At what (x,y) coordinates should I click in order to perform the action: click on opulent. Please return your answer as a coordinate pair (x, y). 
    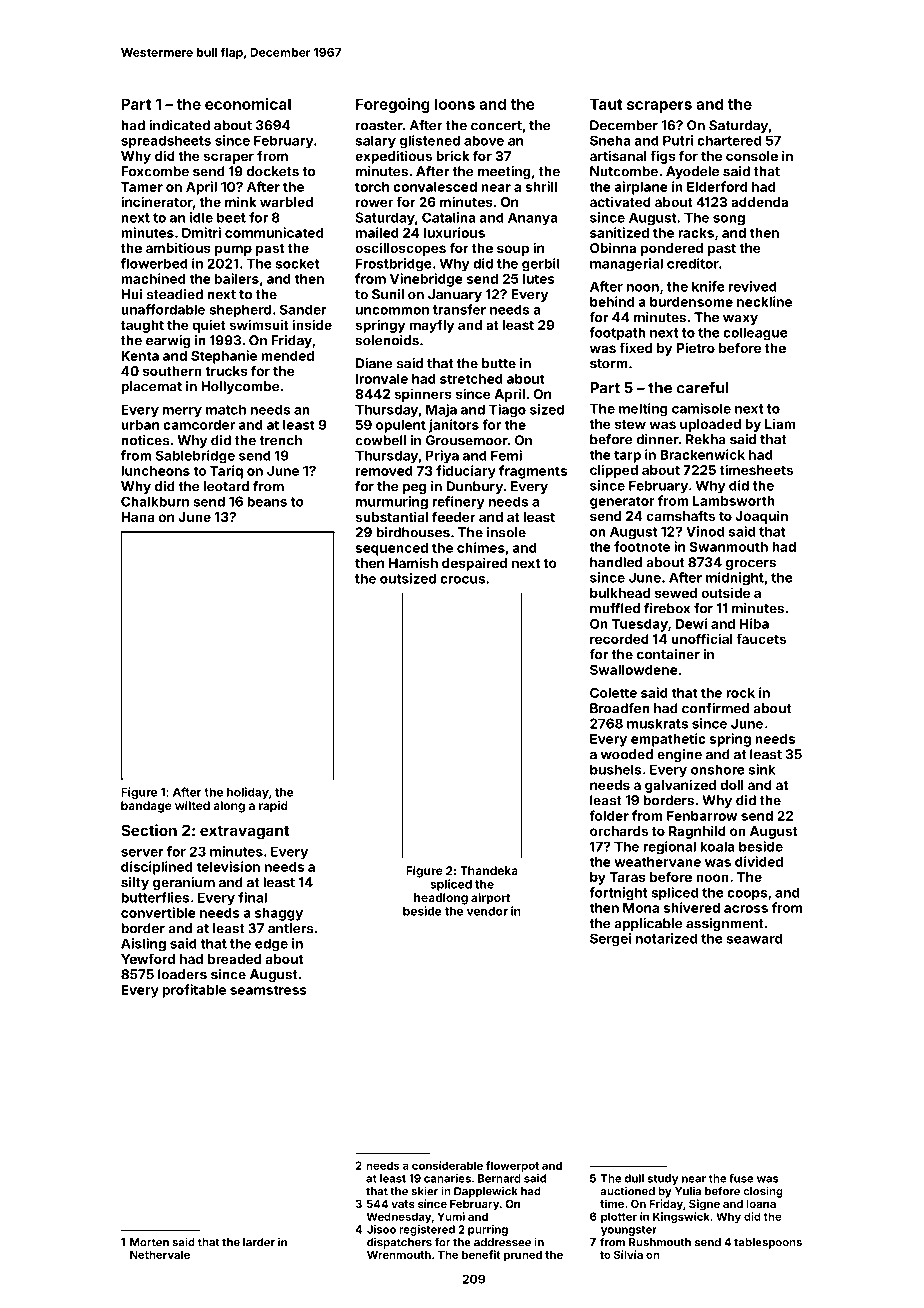
    Looking at the image, I should click on (401, 426).
